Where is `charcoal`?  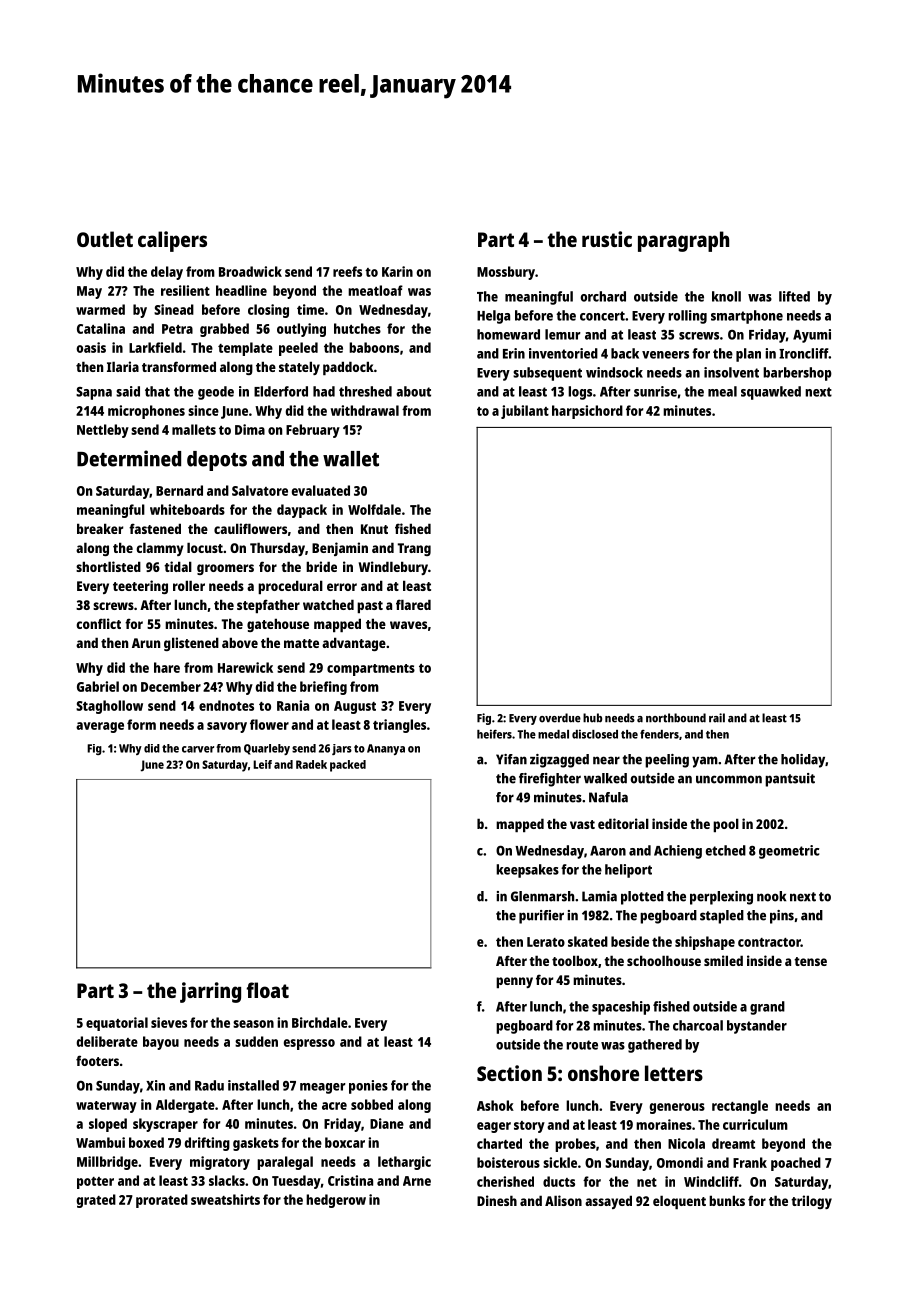
charcoal is located at coordinates (698, 1025).
